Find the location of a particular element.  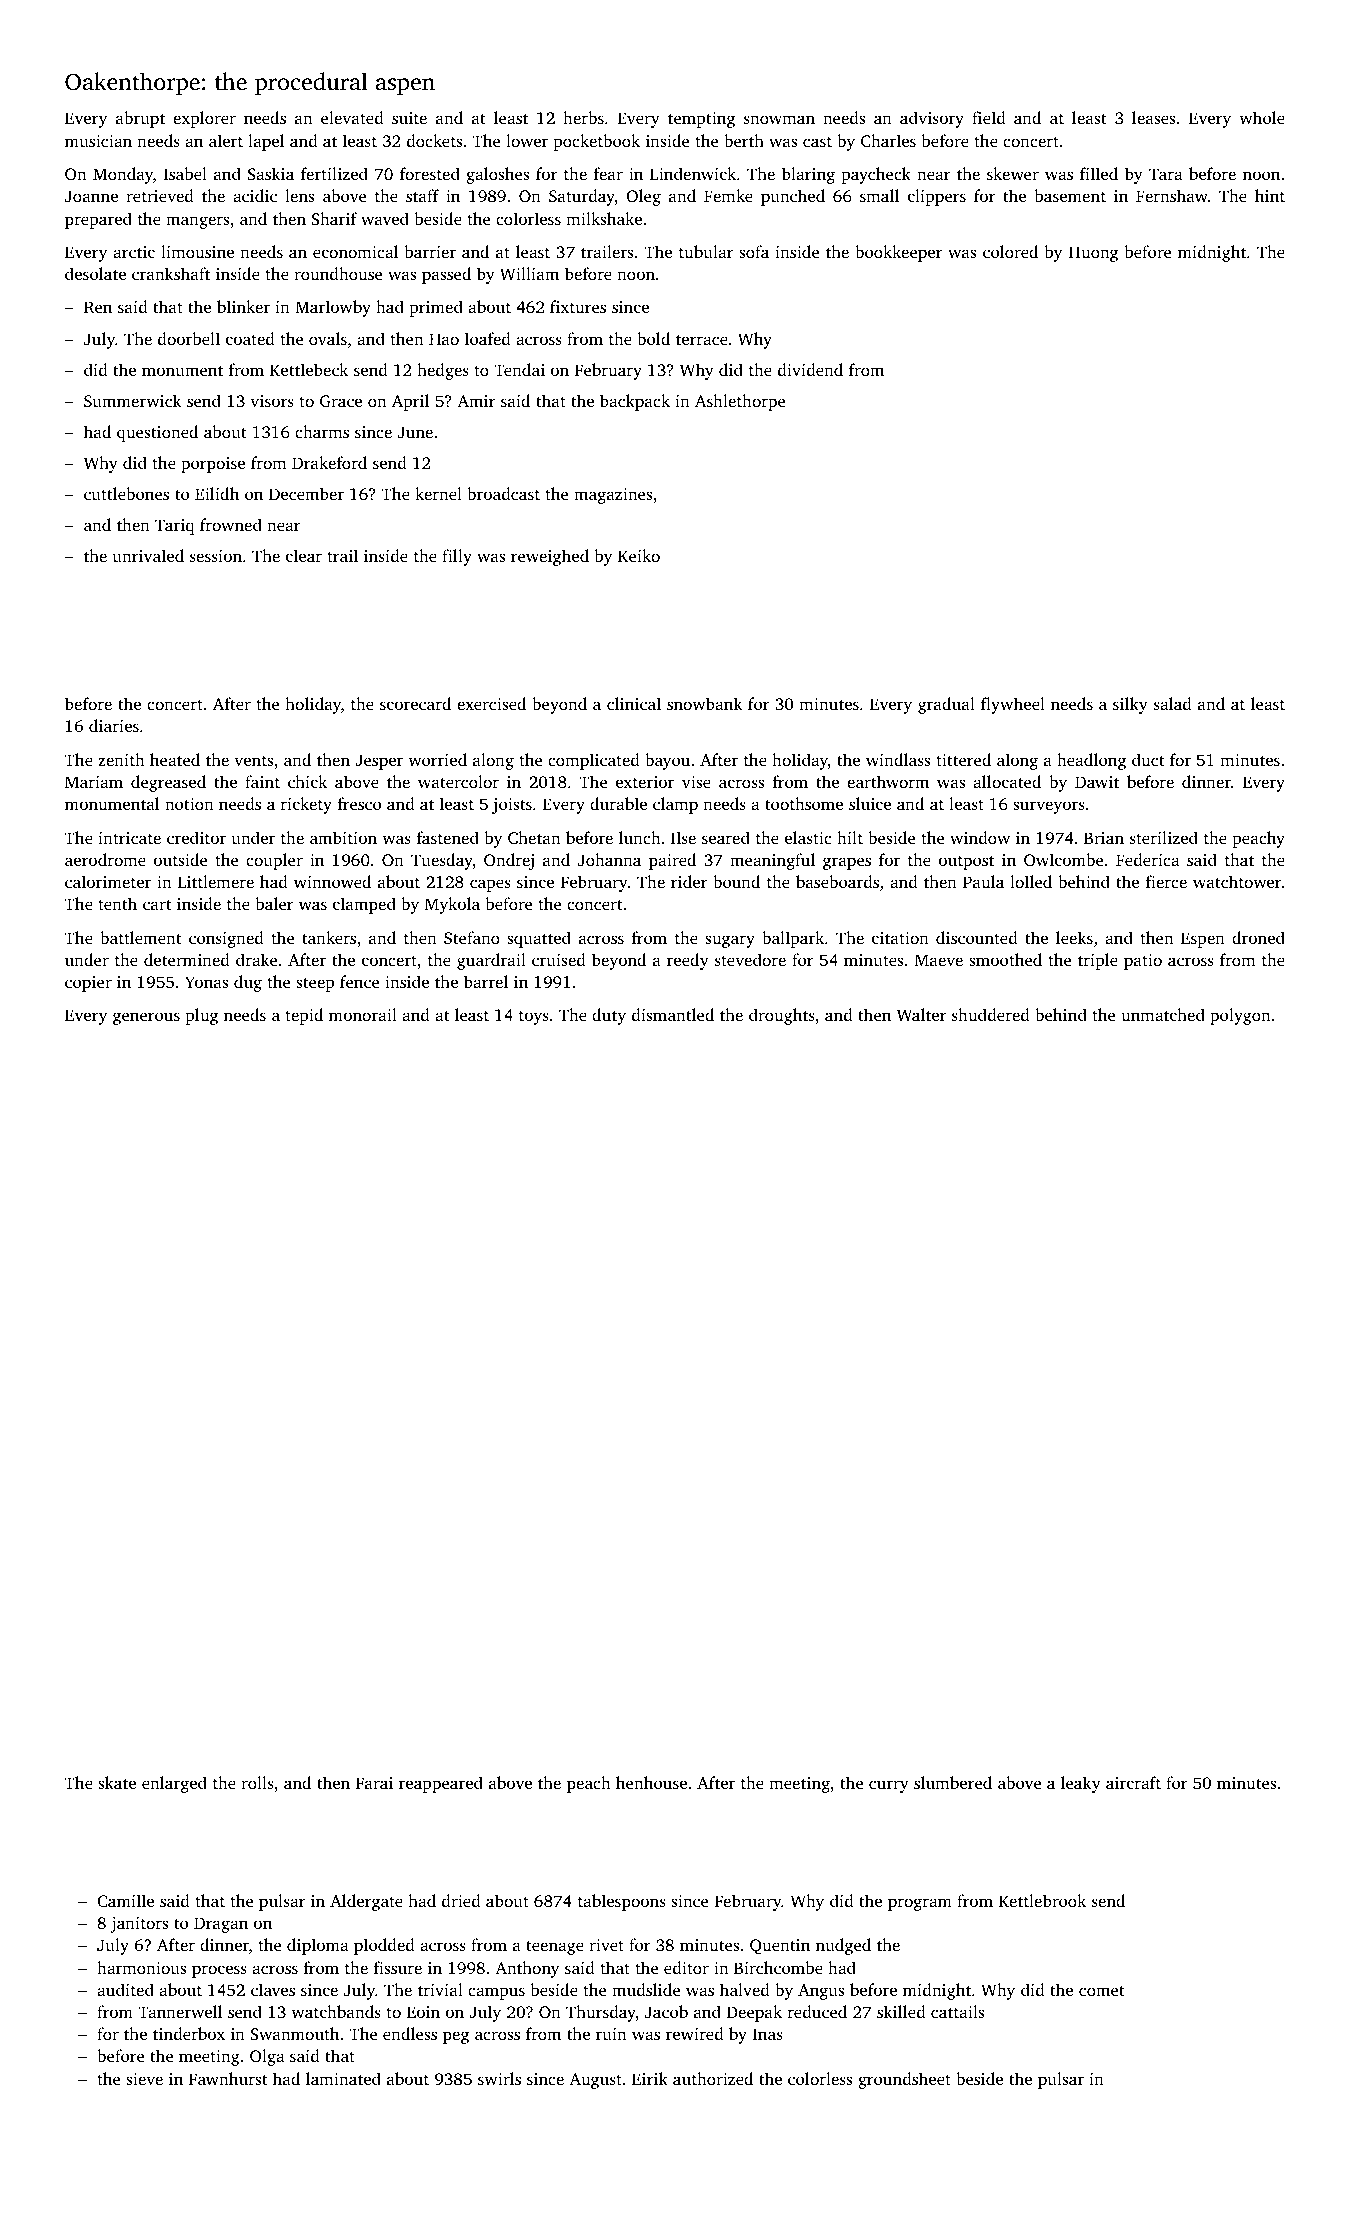

slumbered is located at coordinates (953, 1782).
